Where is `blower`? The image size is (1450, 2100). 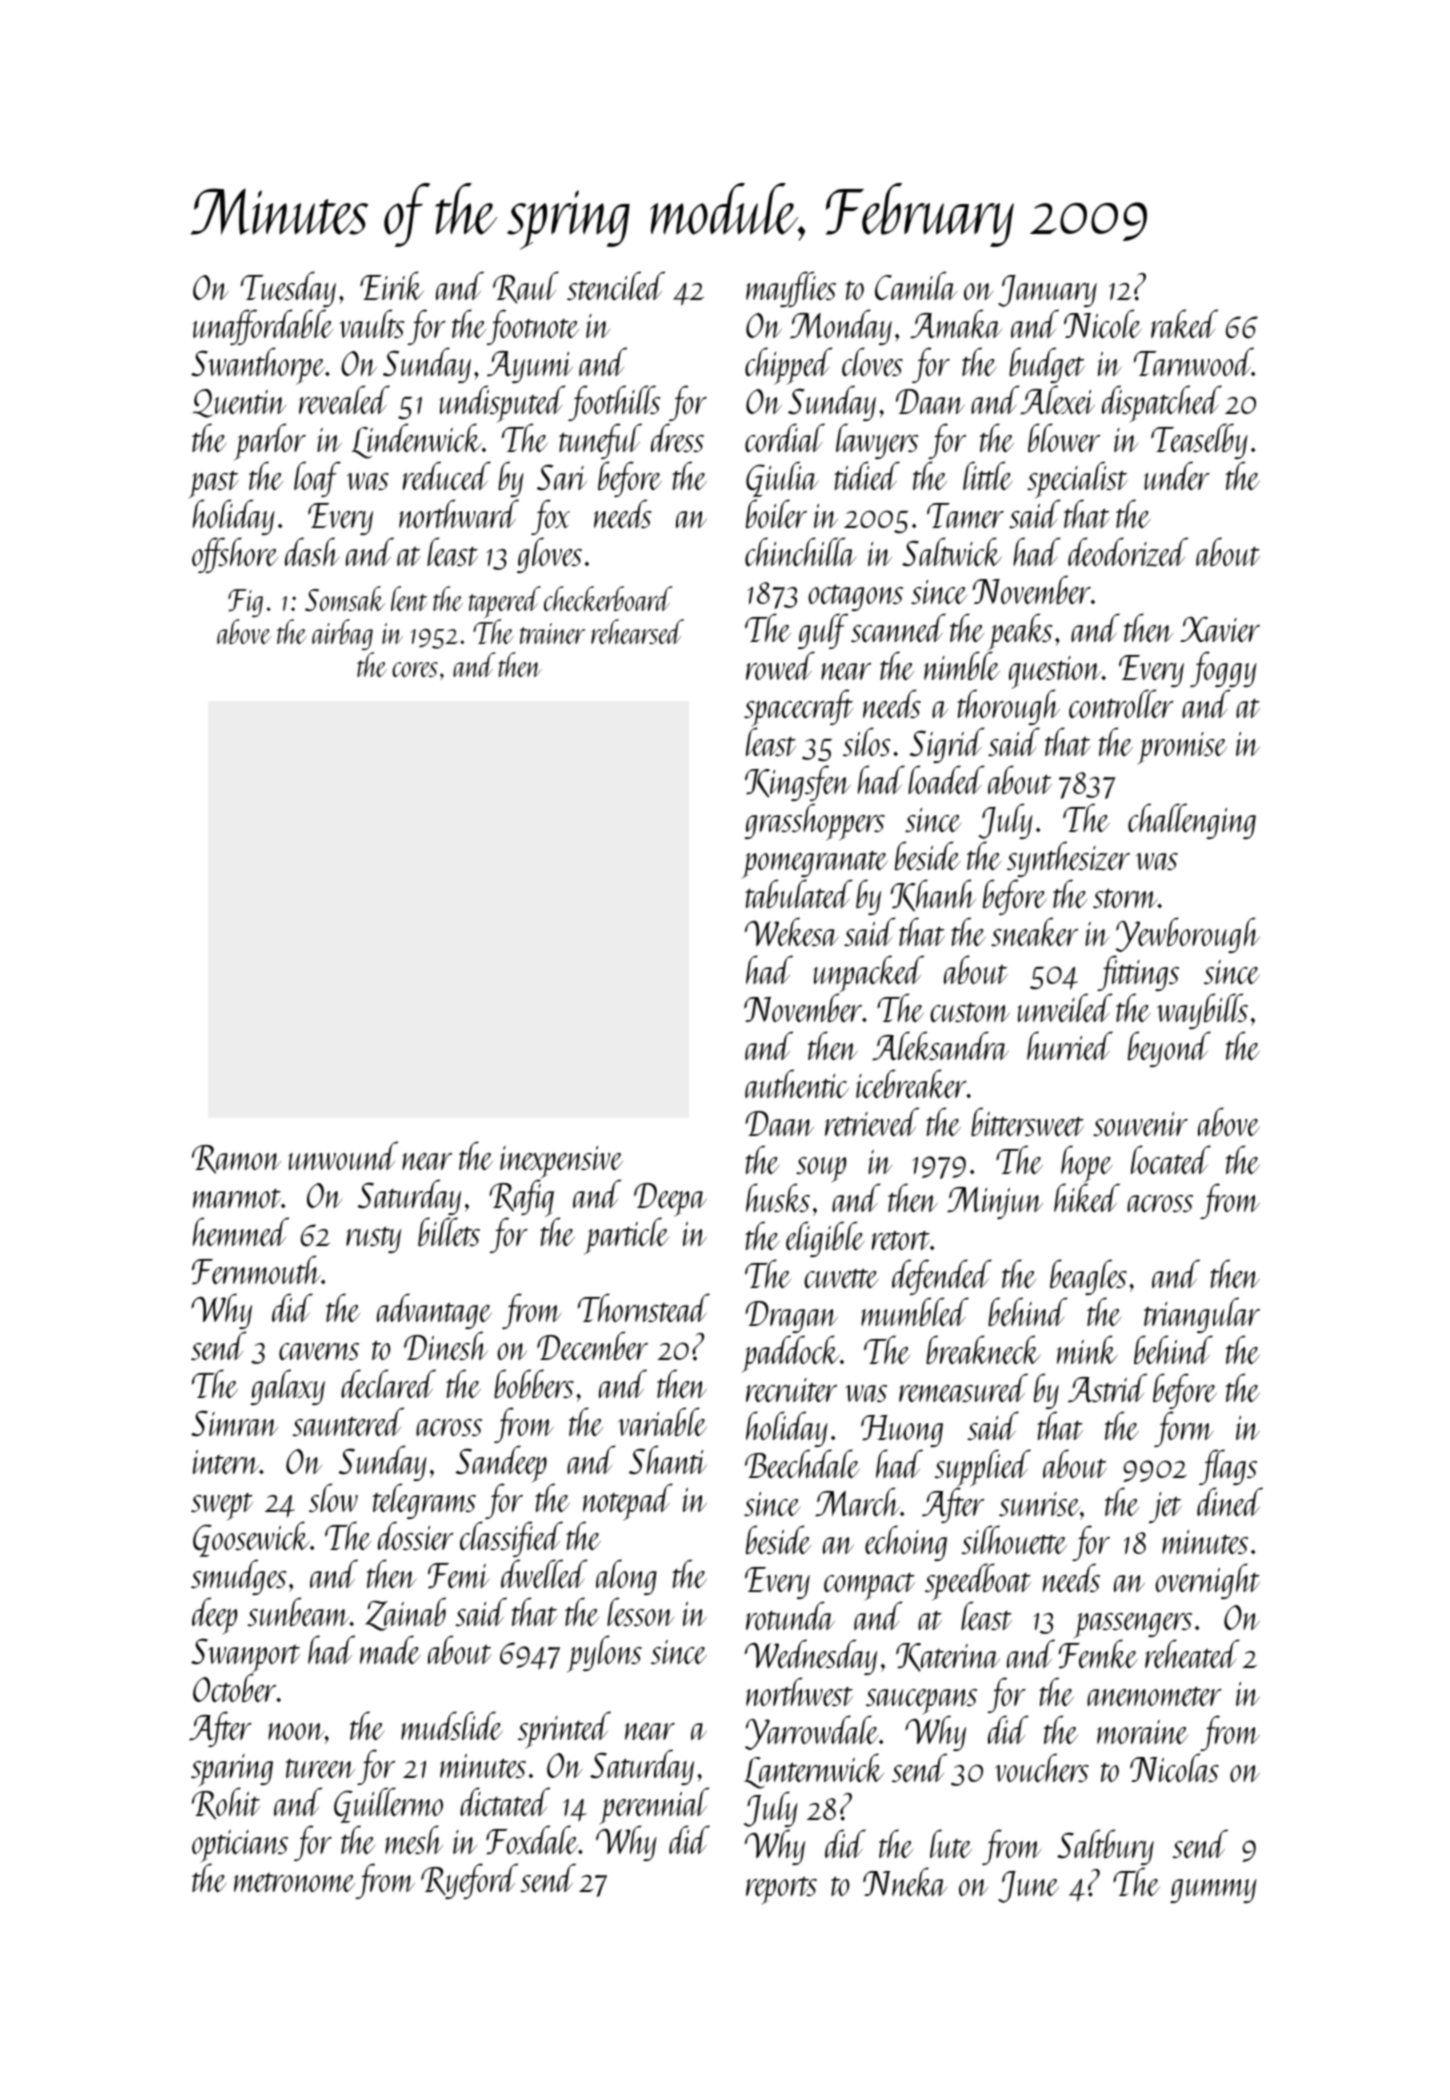
blower is located at coordinates (1064, 437).
